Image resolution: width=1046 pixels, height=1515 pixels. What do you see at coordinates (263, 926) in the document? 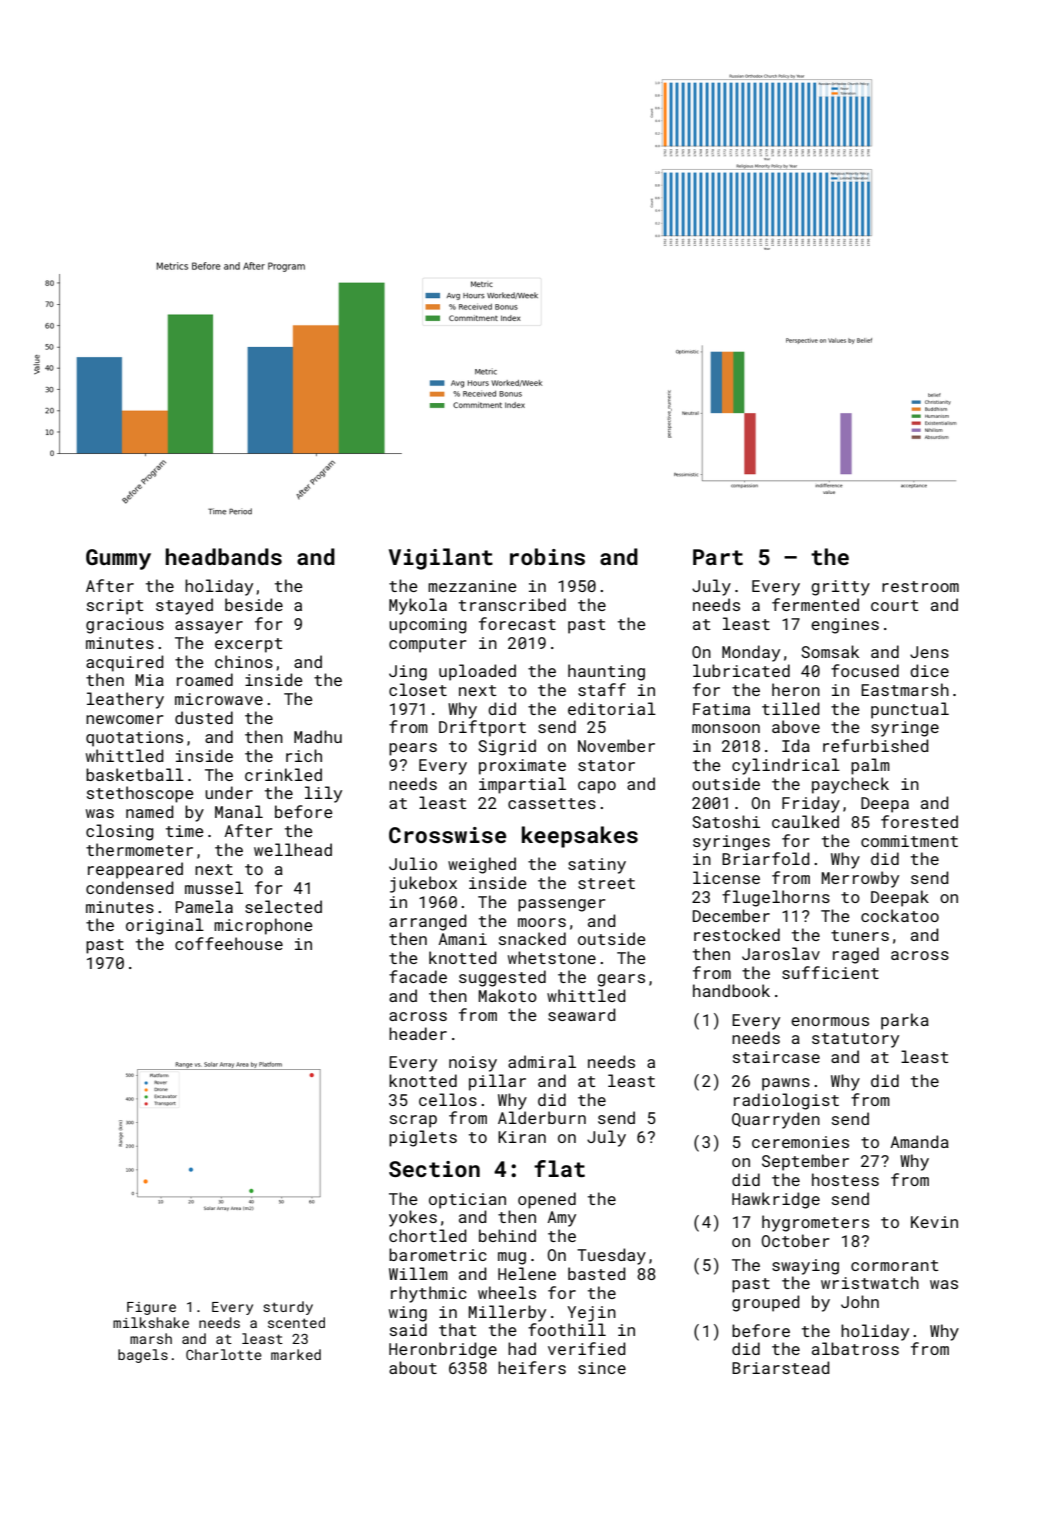
I see `microphone` at bounding box center [263, 926].
